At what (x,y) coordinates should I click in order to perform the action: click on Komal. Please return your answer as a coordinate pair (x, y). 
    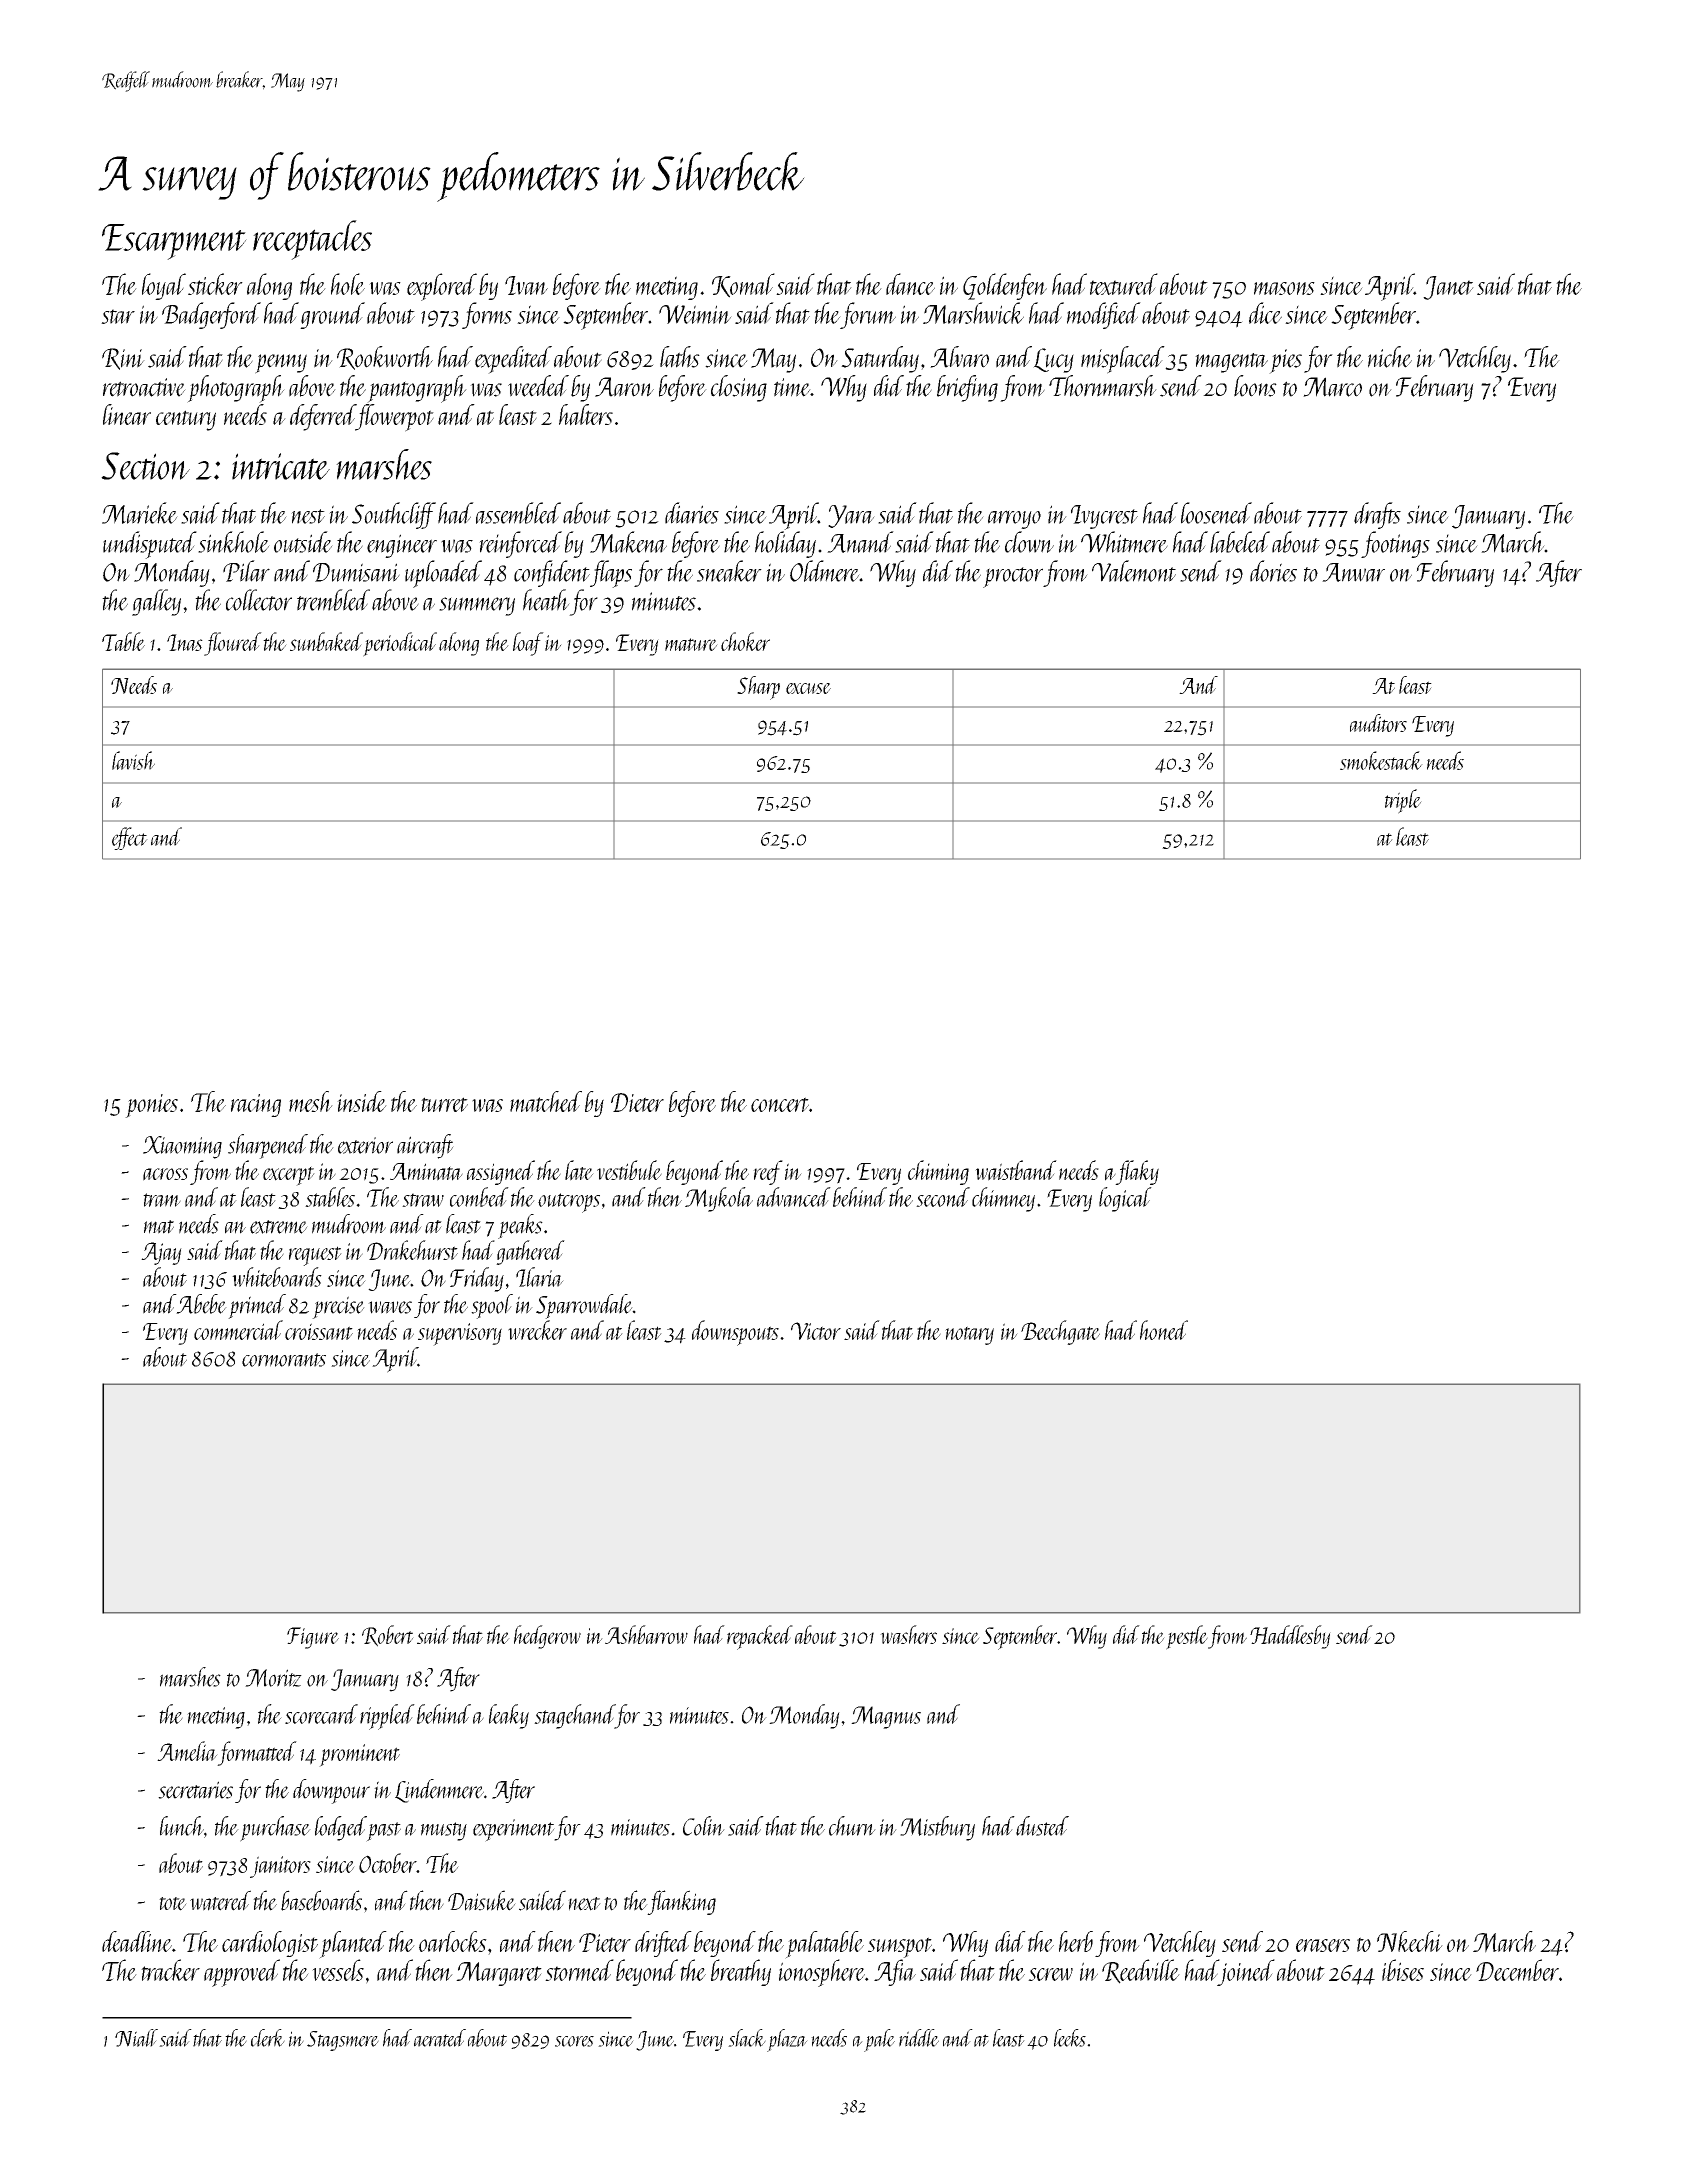
    Looking at the image, I should click on (743, 285).
